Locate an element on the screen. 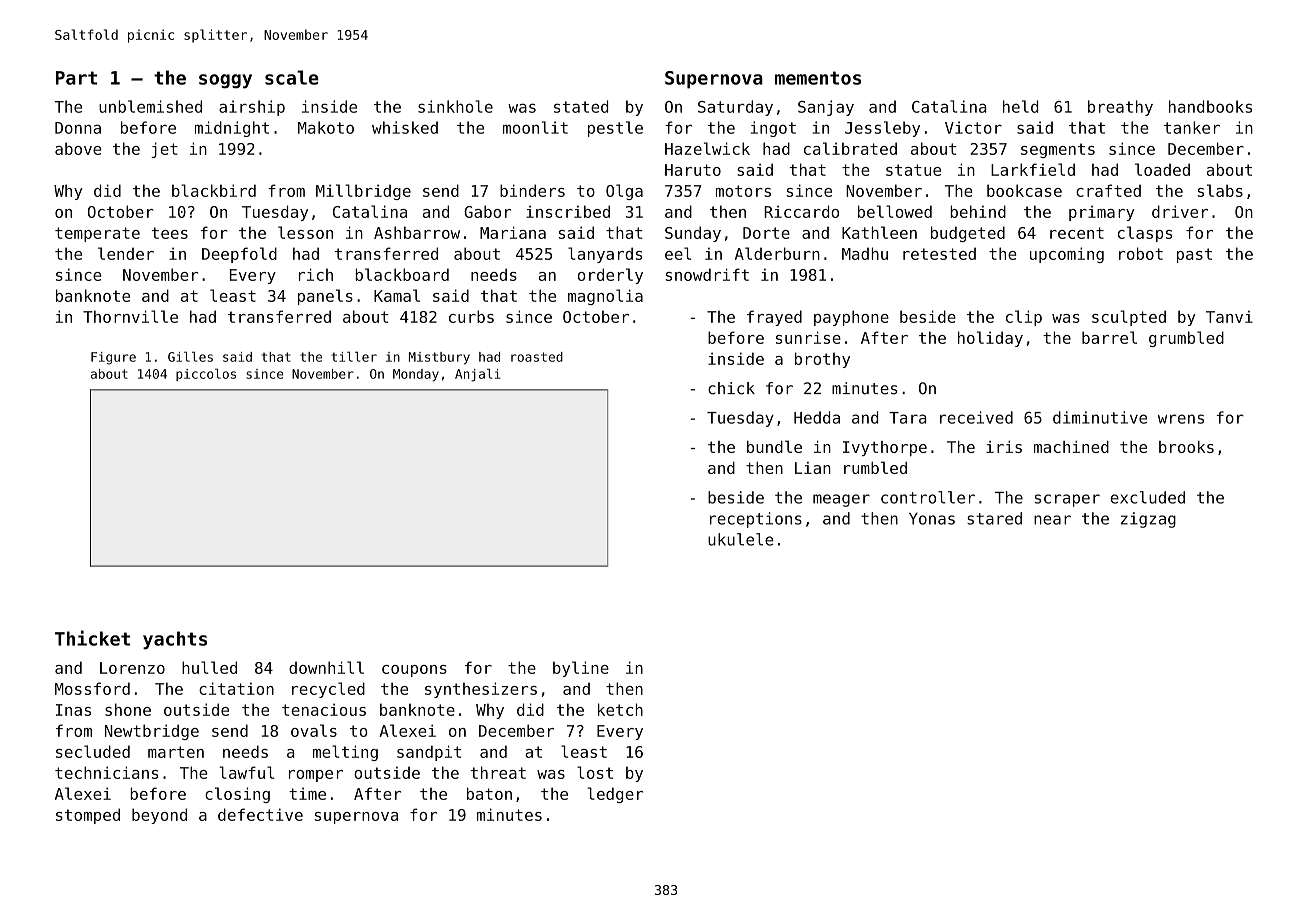 Image resolution: width=1308 pixels, height=924 pixels. ketch is located at coordinates (620, 709).
